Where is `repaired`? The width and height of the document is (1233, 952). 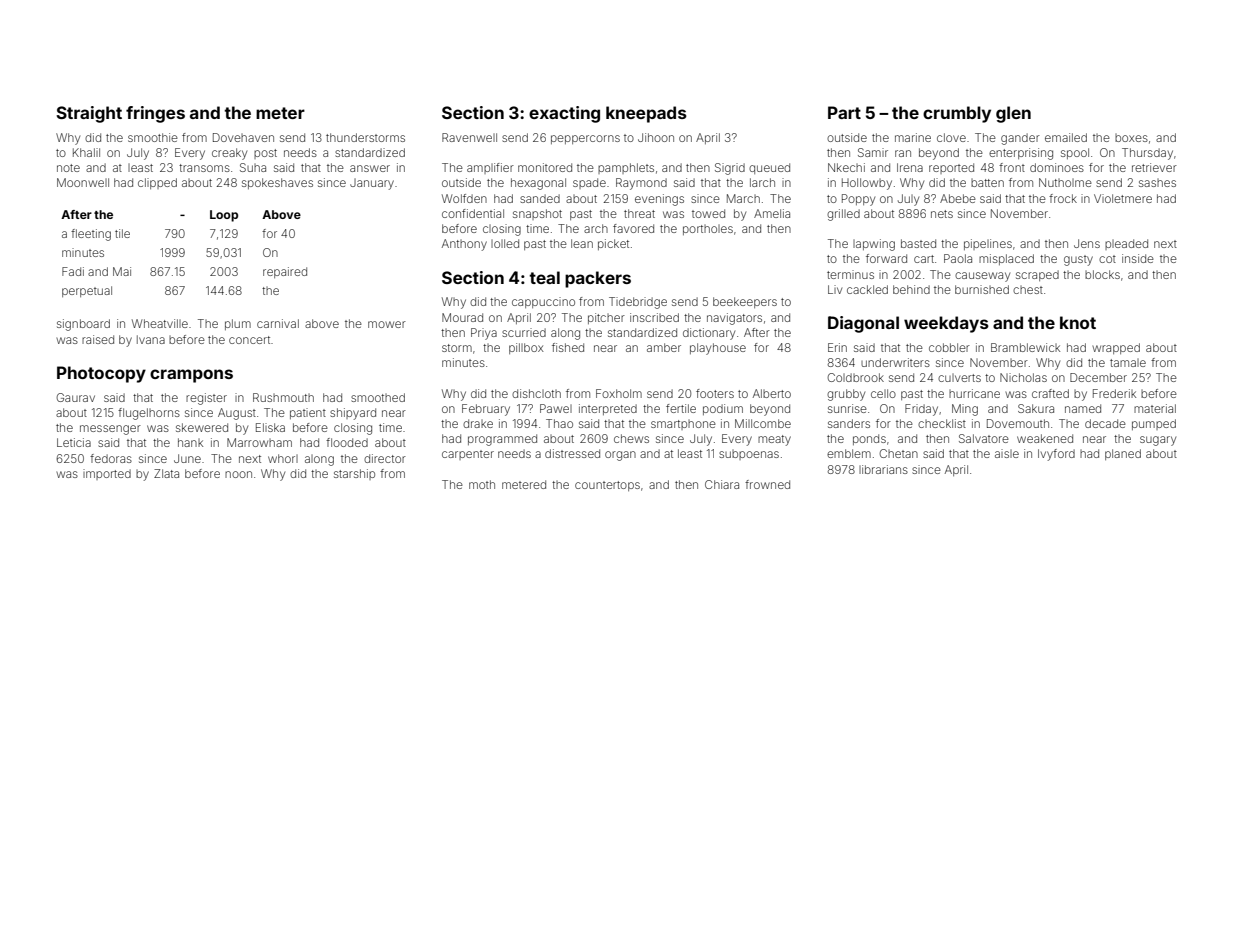 repaired is located at coordinates (285, 272).
